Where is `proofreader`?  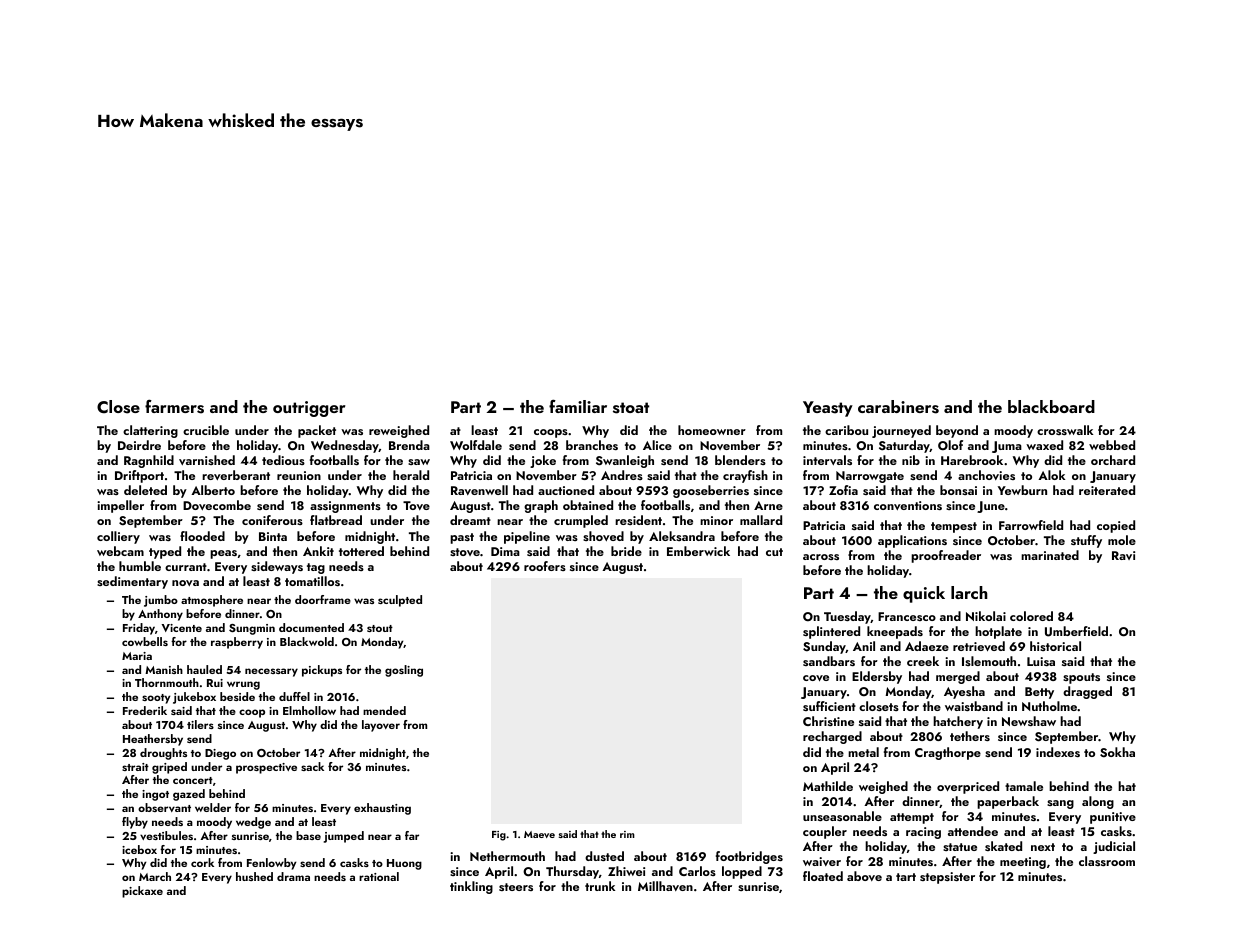
proofreader is located at coordinates (946, 556).
